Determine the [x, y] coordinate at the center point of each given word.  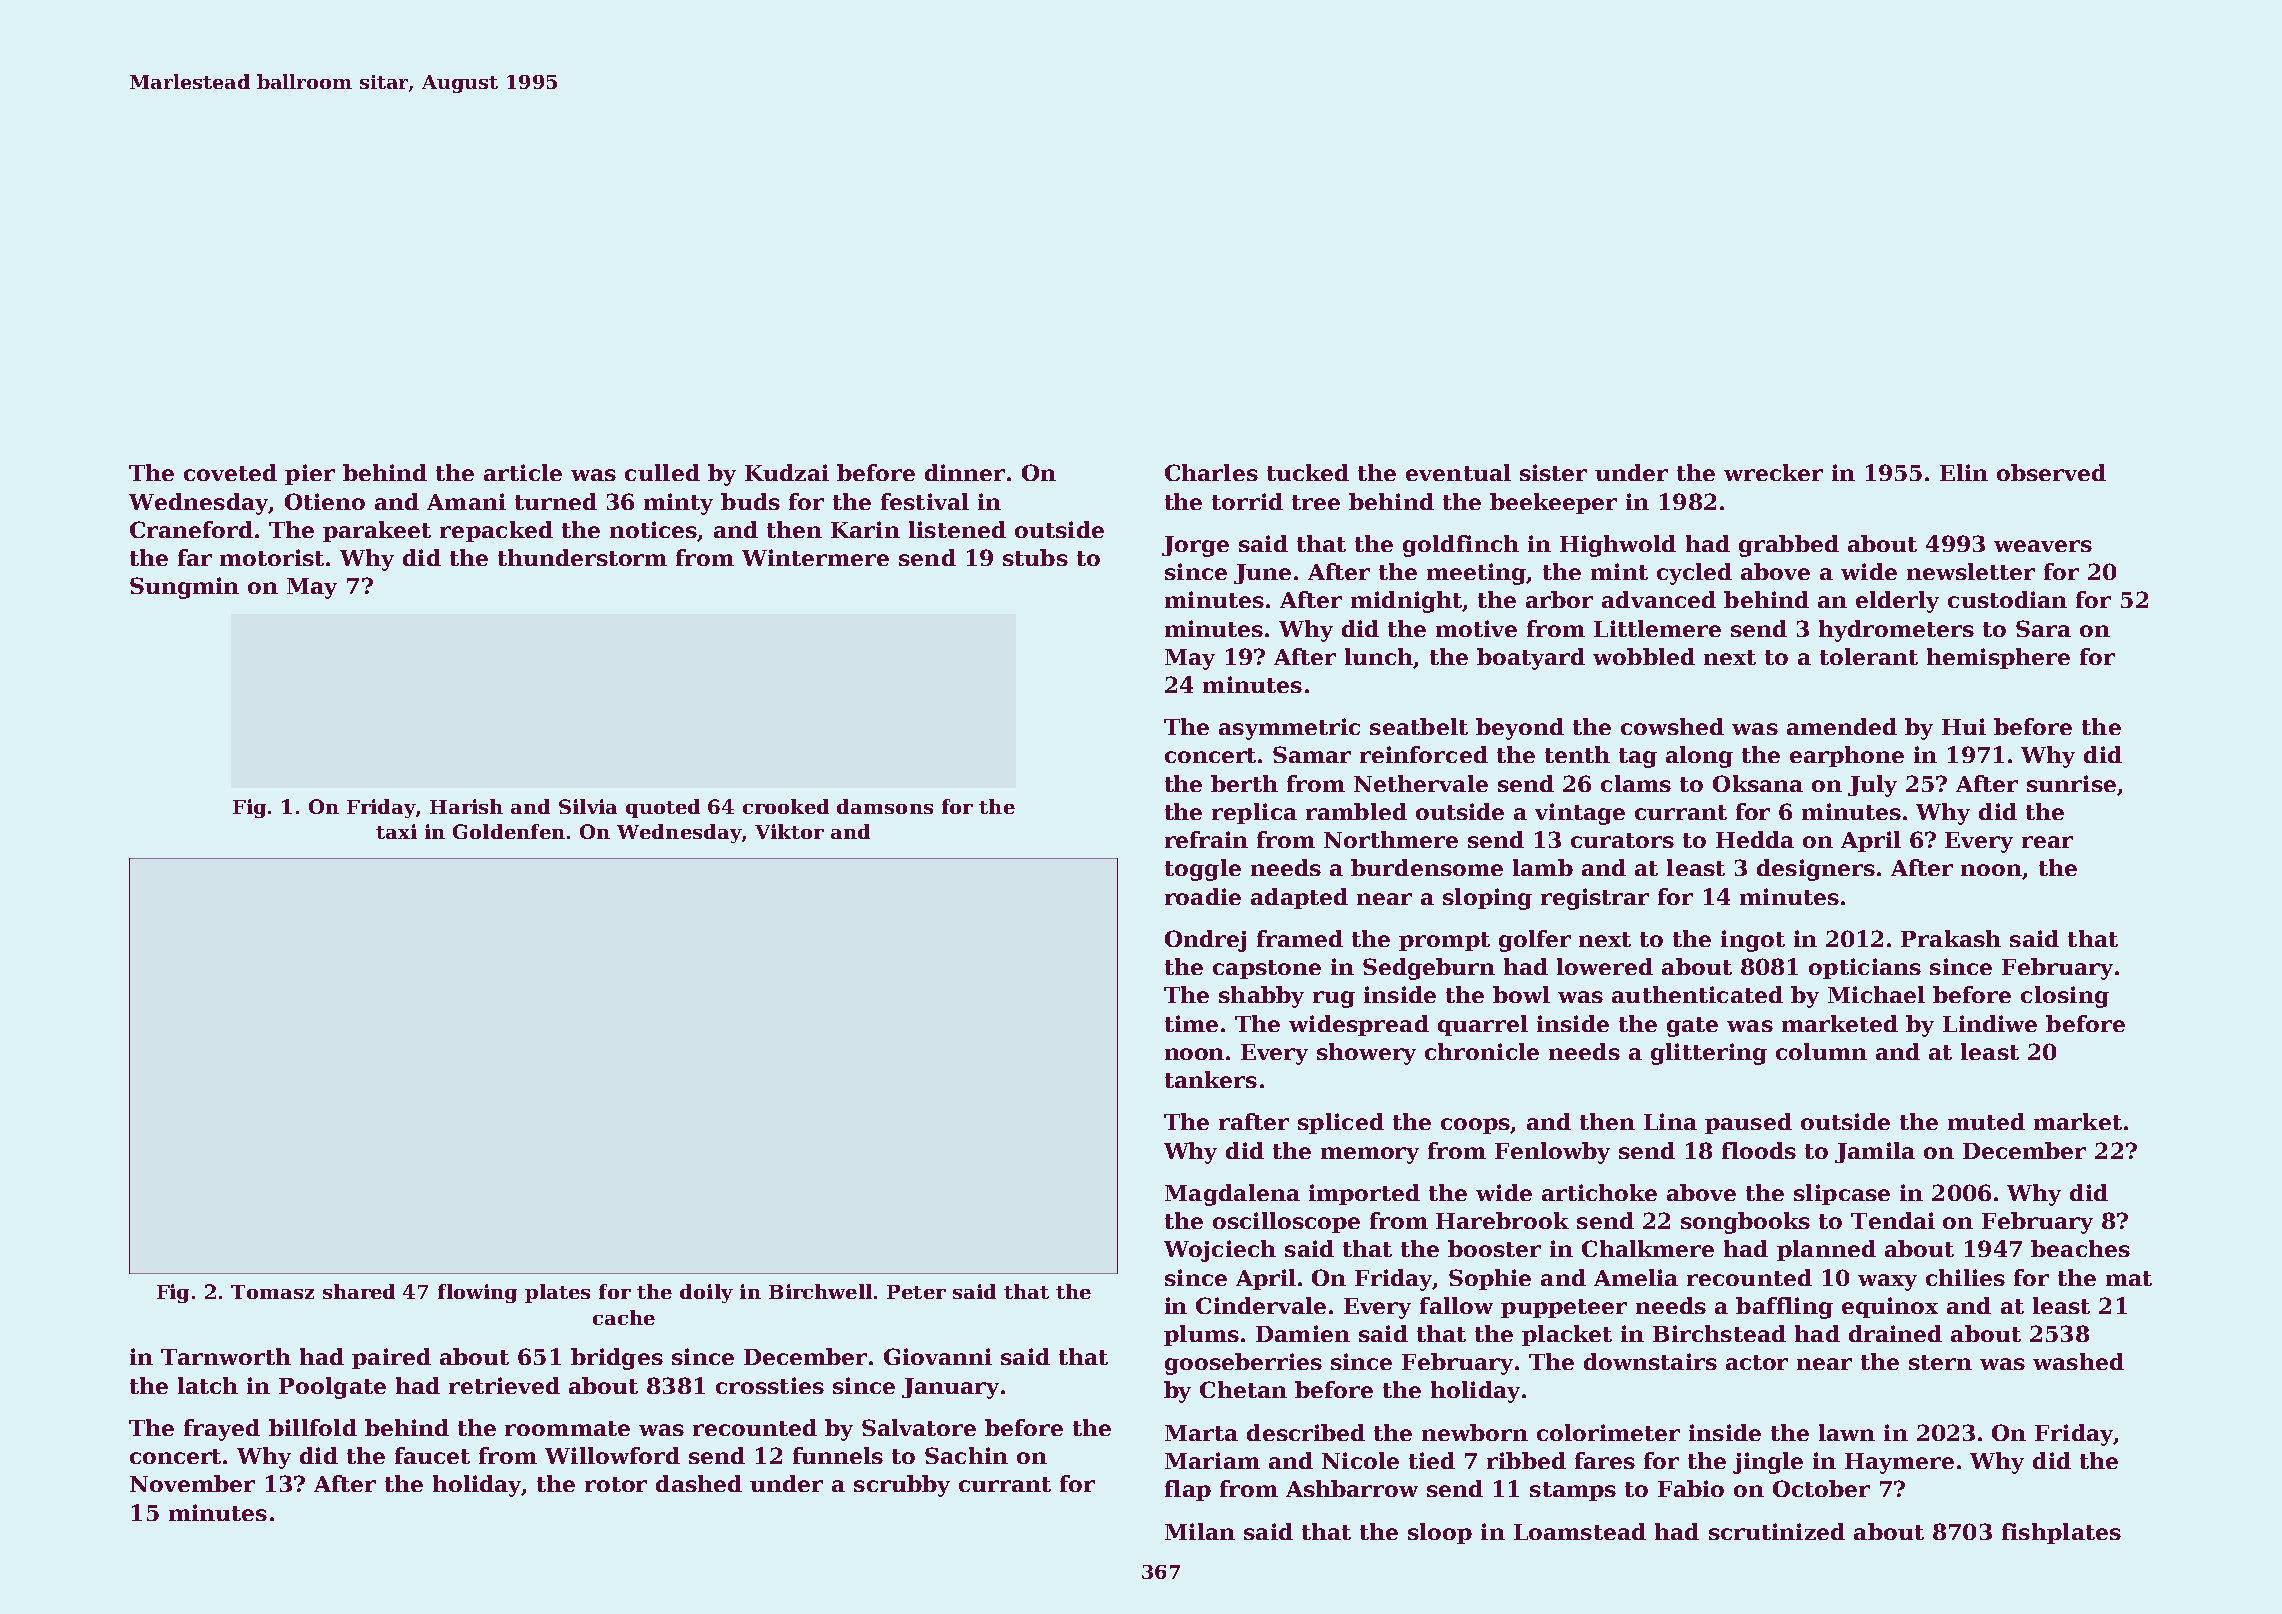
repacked [496, 531]
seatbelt [1419, 726]
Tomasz [272, 1292]
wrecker [1773, 472]
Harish [466, 806]
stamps [1573, 1491]
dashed [699, 1483]
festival [925, 501]
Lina [1670, 1121]
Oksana [1758, 783]
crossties [770, 1385]
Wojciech [1220, 1251]
